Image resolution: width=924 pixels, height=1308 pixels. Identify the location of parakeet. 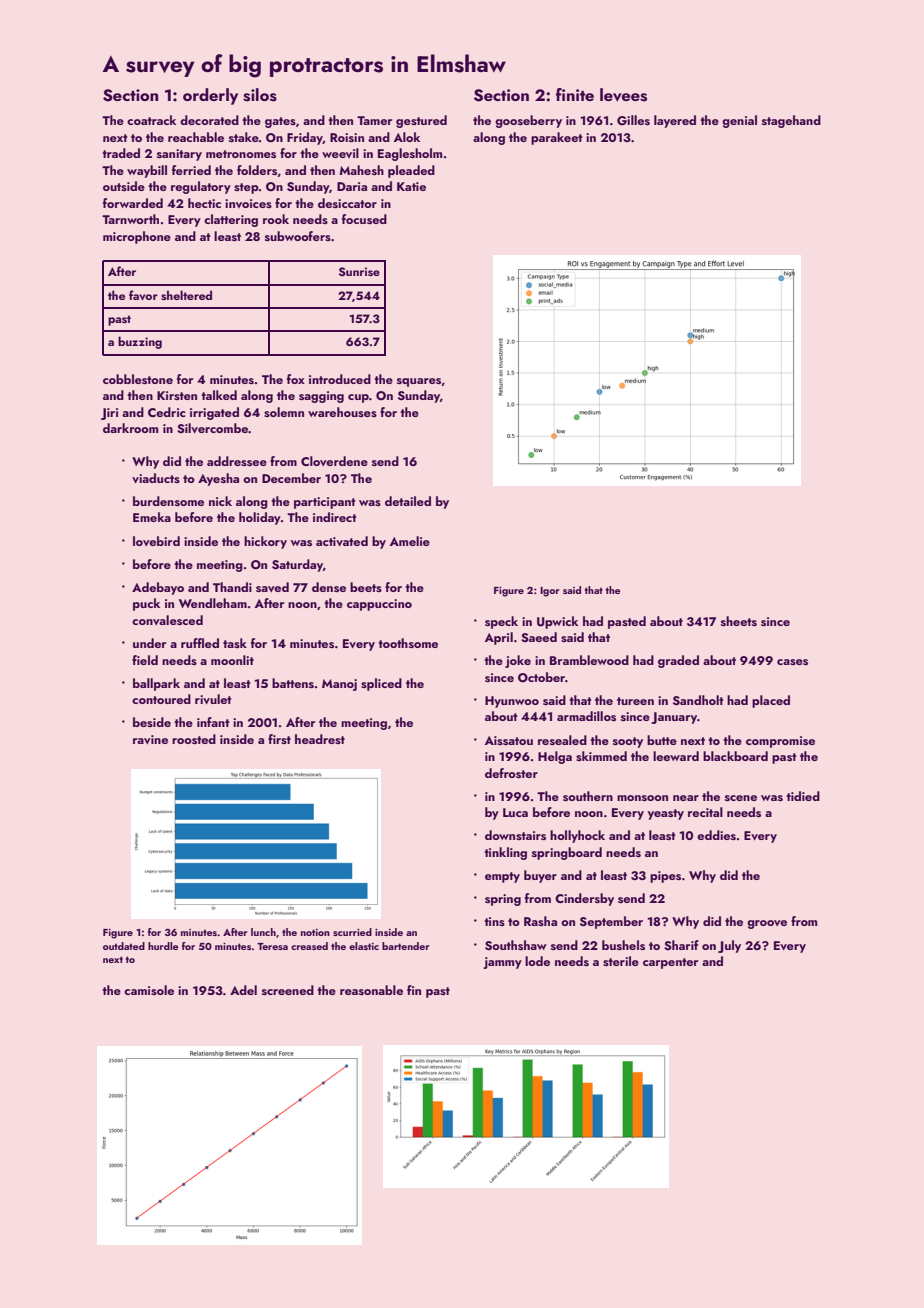
(557, 138).
